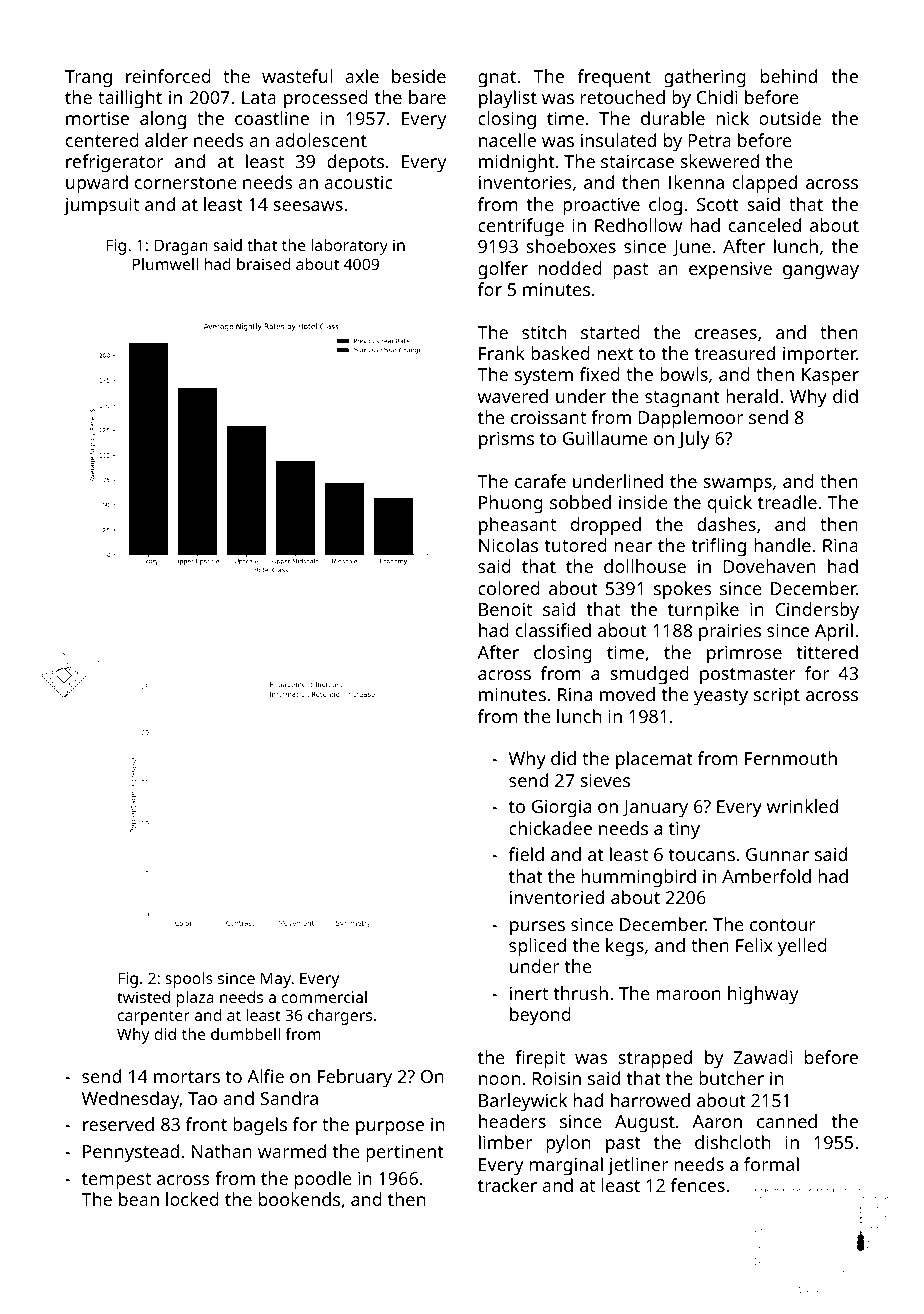  I want to click on Roisin, so click(556, 1078).
